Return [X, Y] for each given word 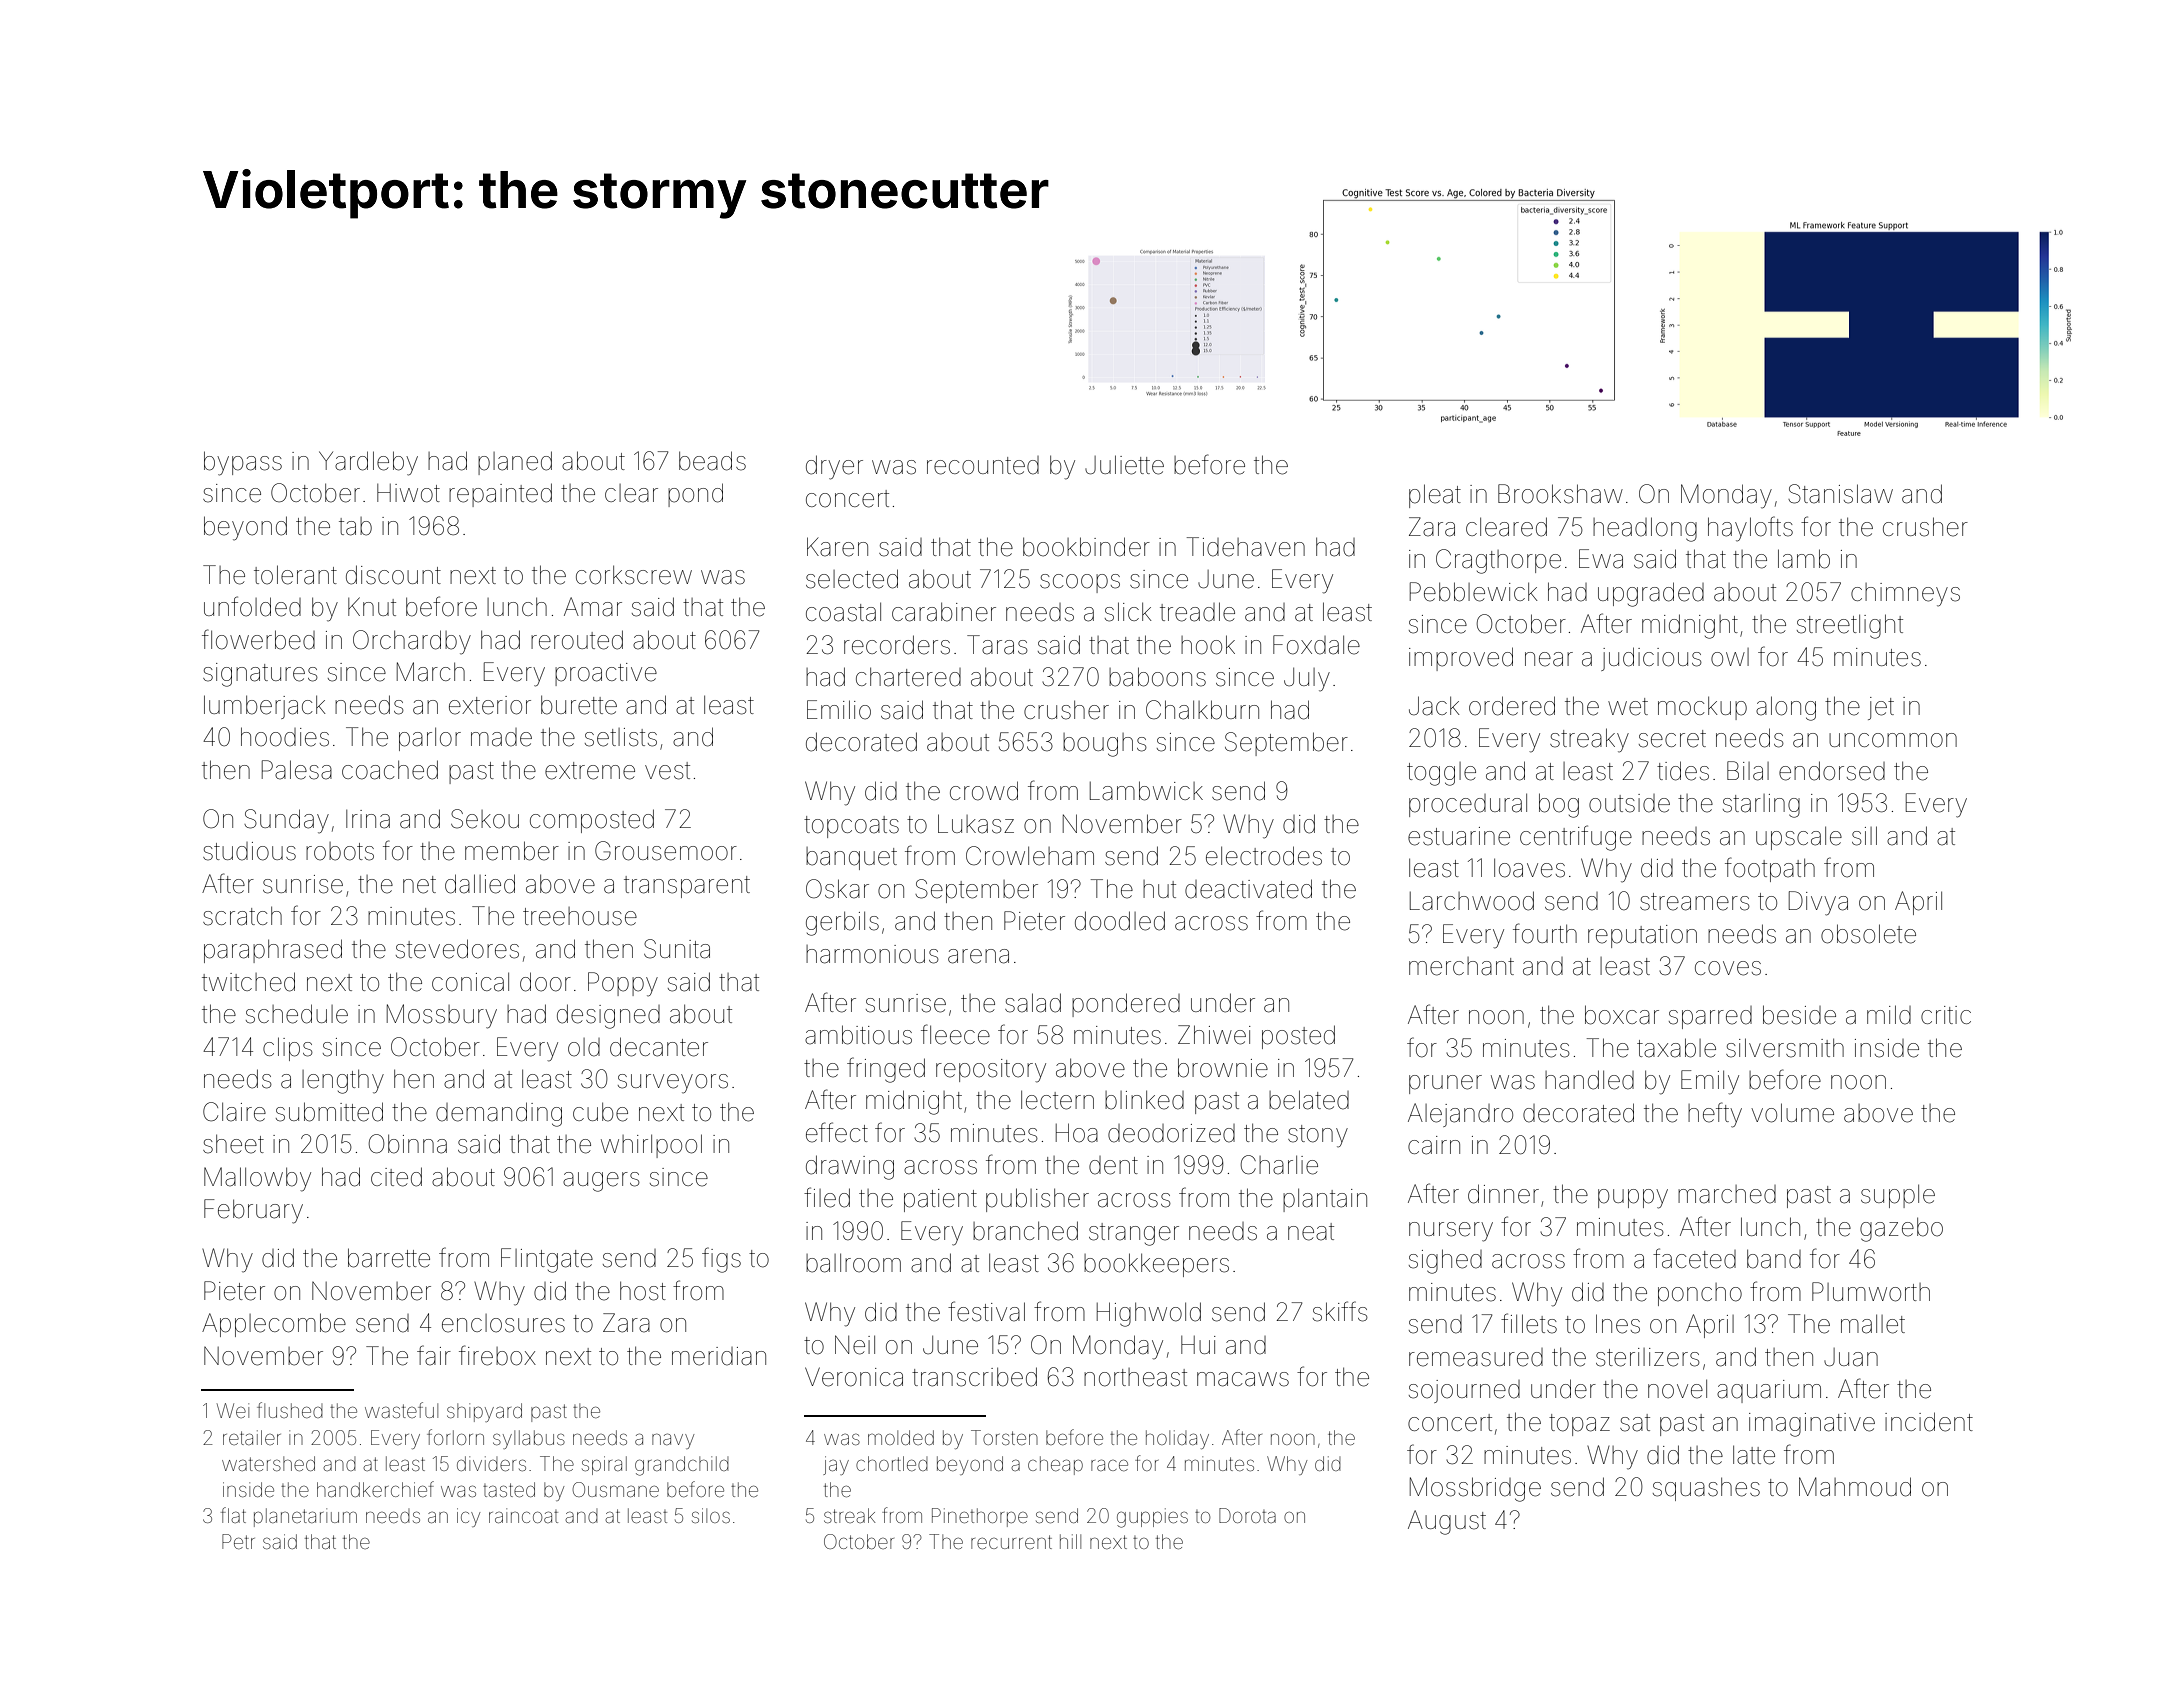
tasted [509, 1489]
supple [1898, 1196]
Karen [837, 547]
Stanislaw [1840, 494]
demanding [499, 1114]
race [1109, 1465]
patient [940, 1200]
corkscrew [634, 575]
